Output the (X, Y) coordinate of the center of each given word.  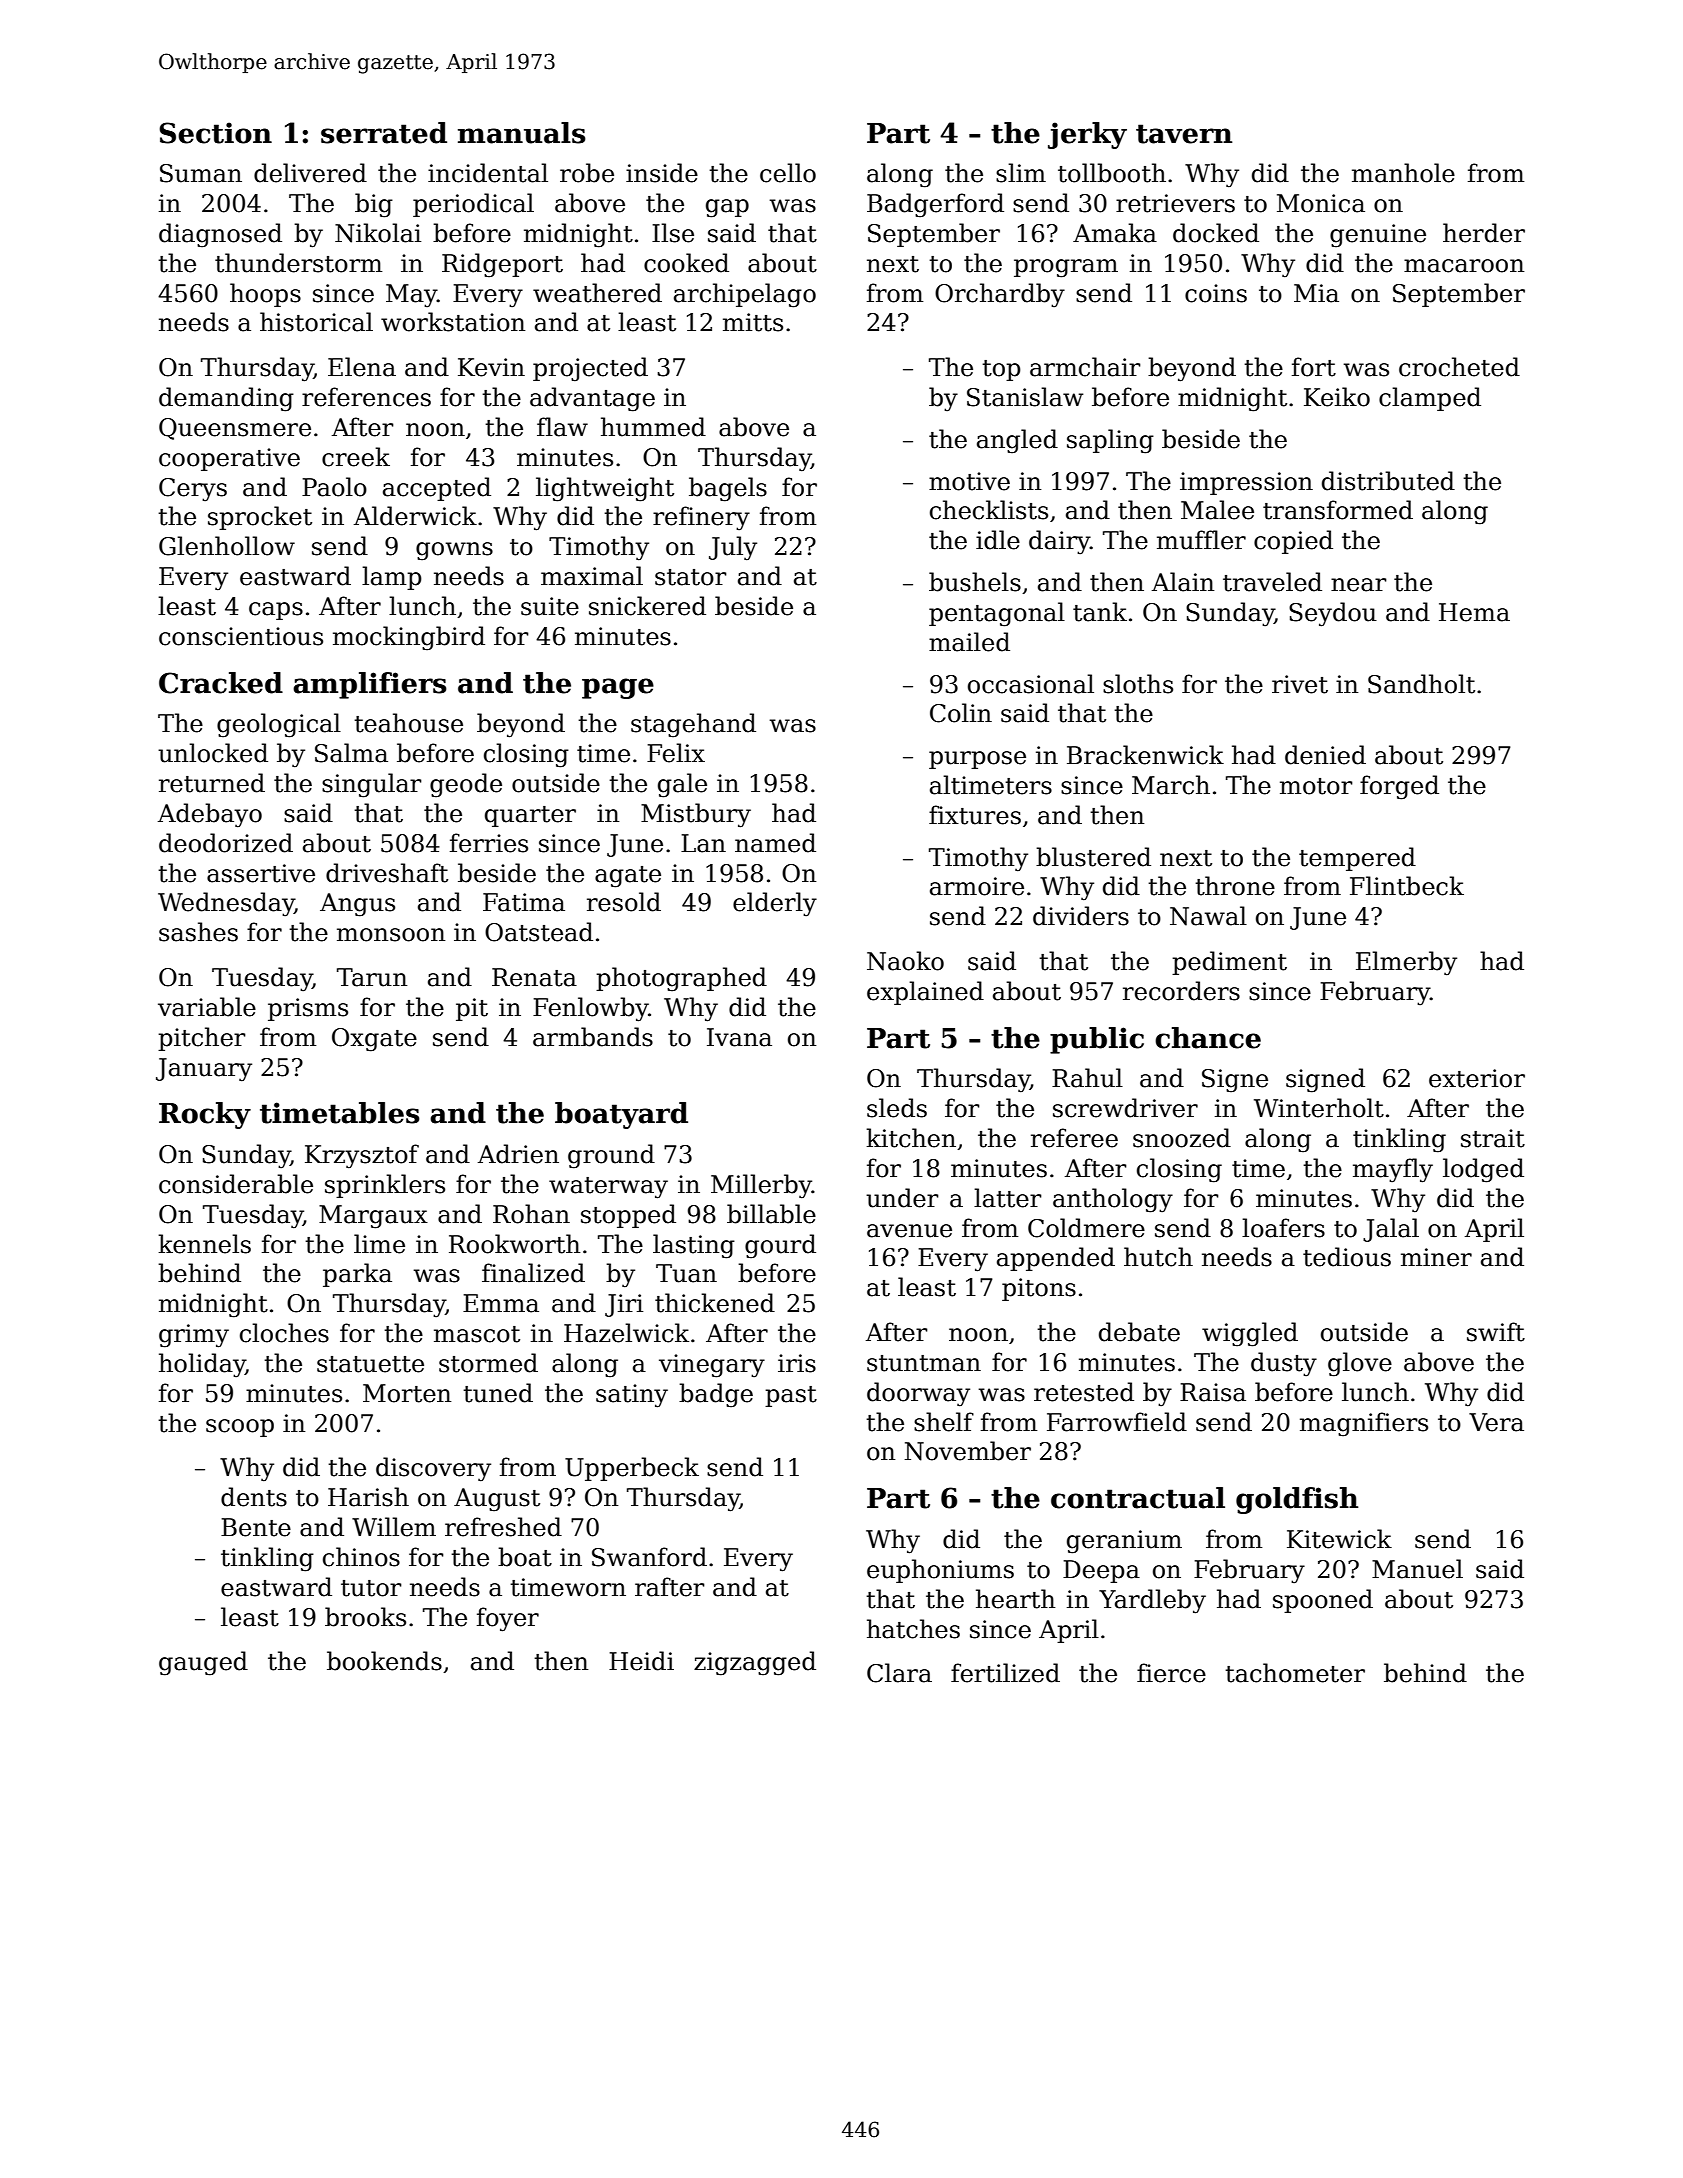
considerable (236, 1184)
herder (1484, 233)
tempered (1357, 859)
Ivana (739, 1037)
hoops (265, 295)
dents (254, 1497)
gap (727, 208)
